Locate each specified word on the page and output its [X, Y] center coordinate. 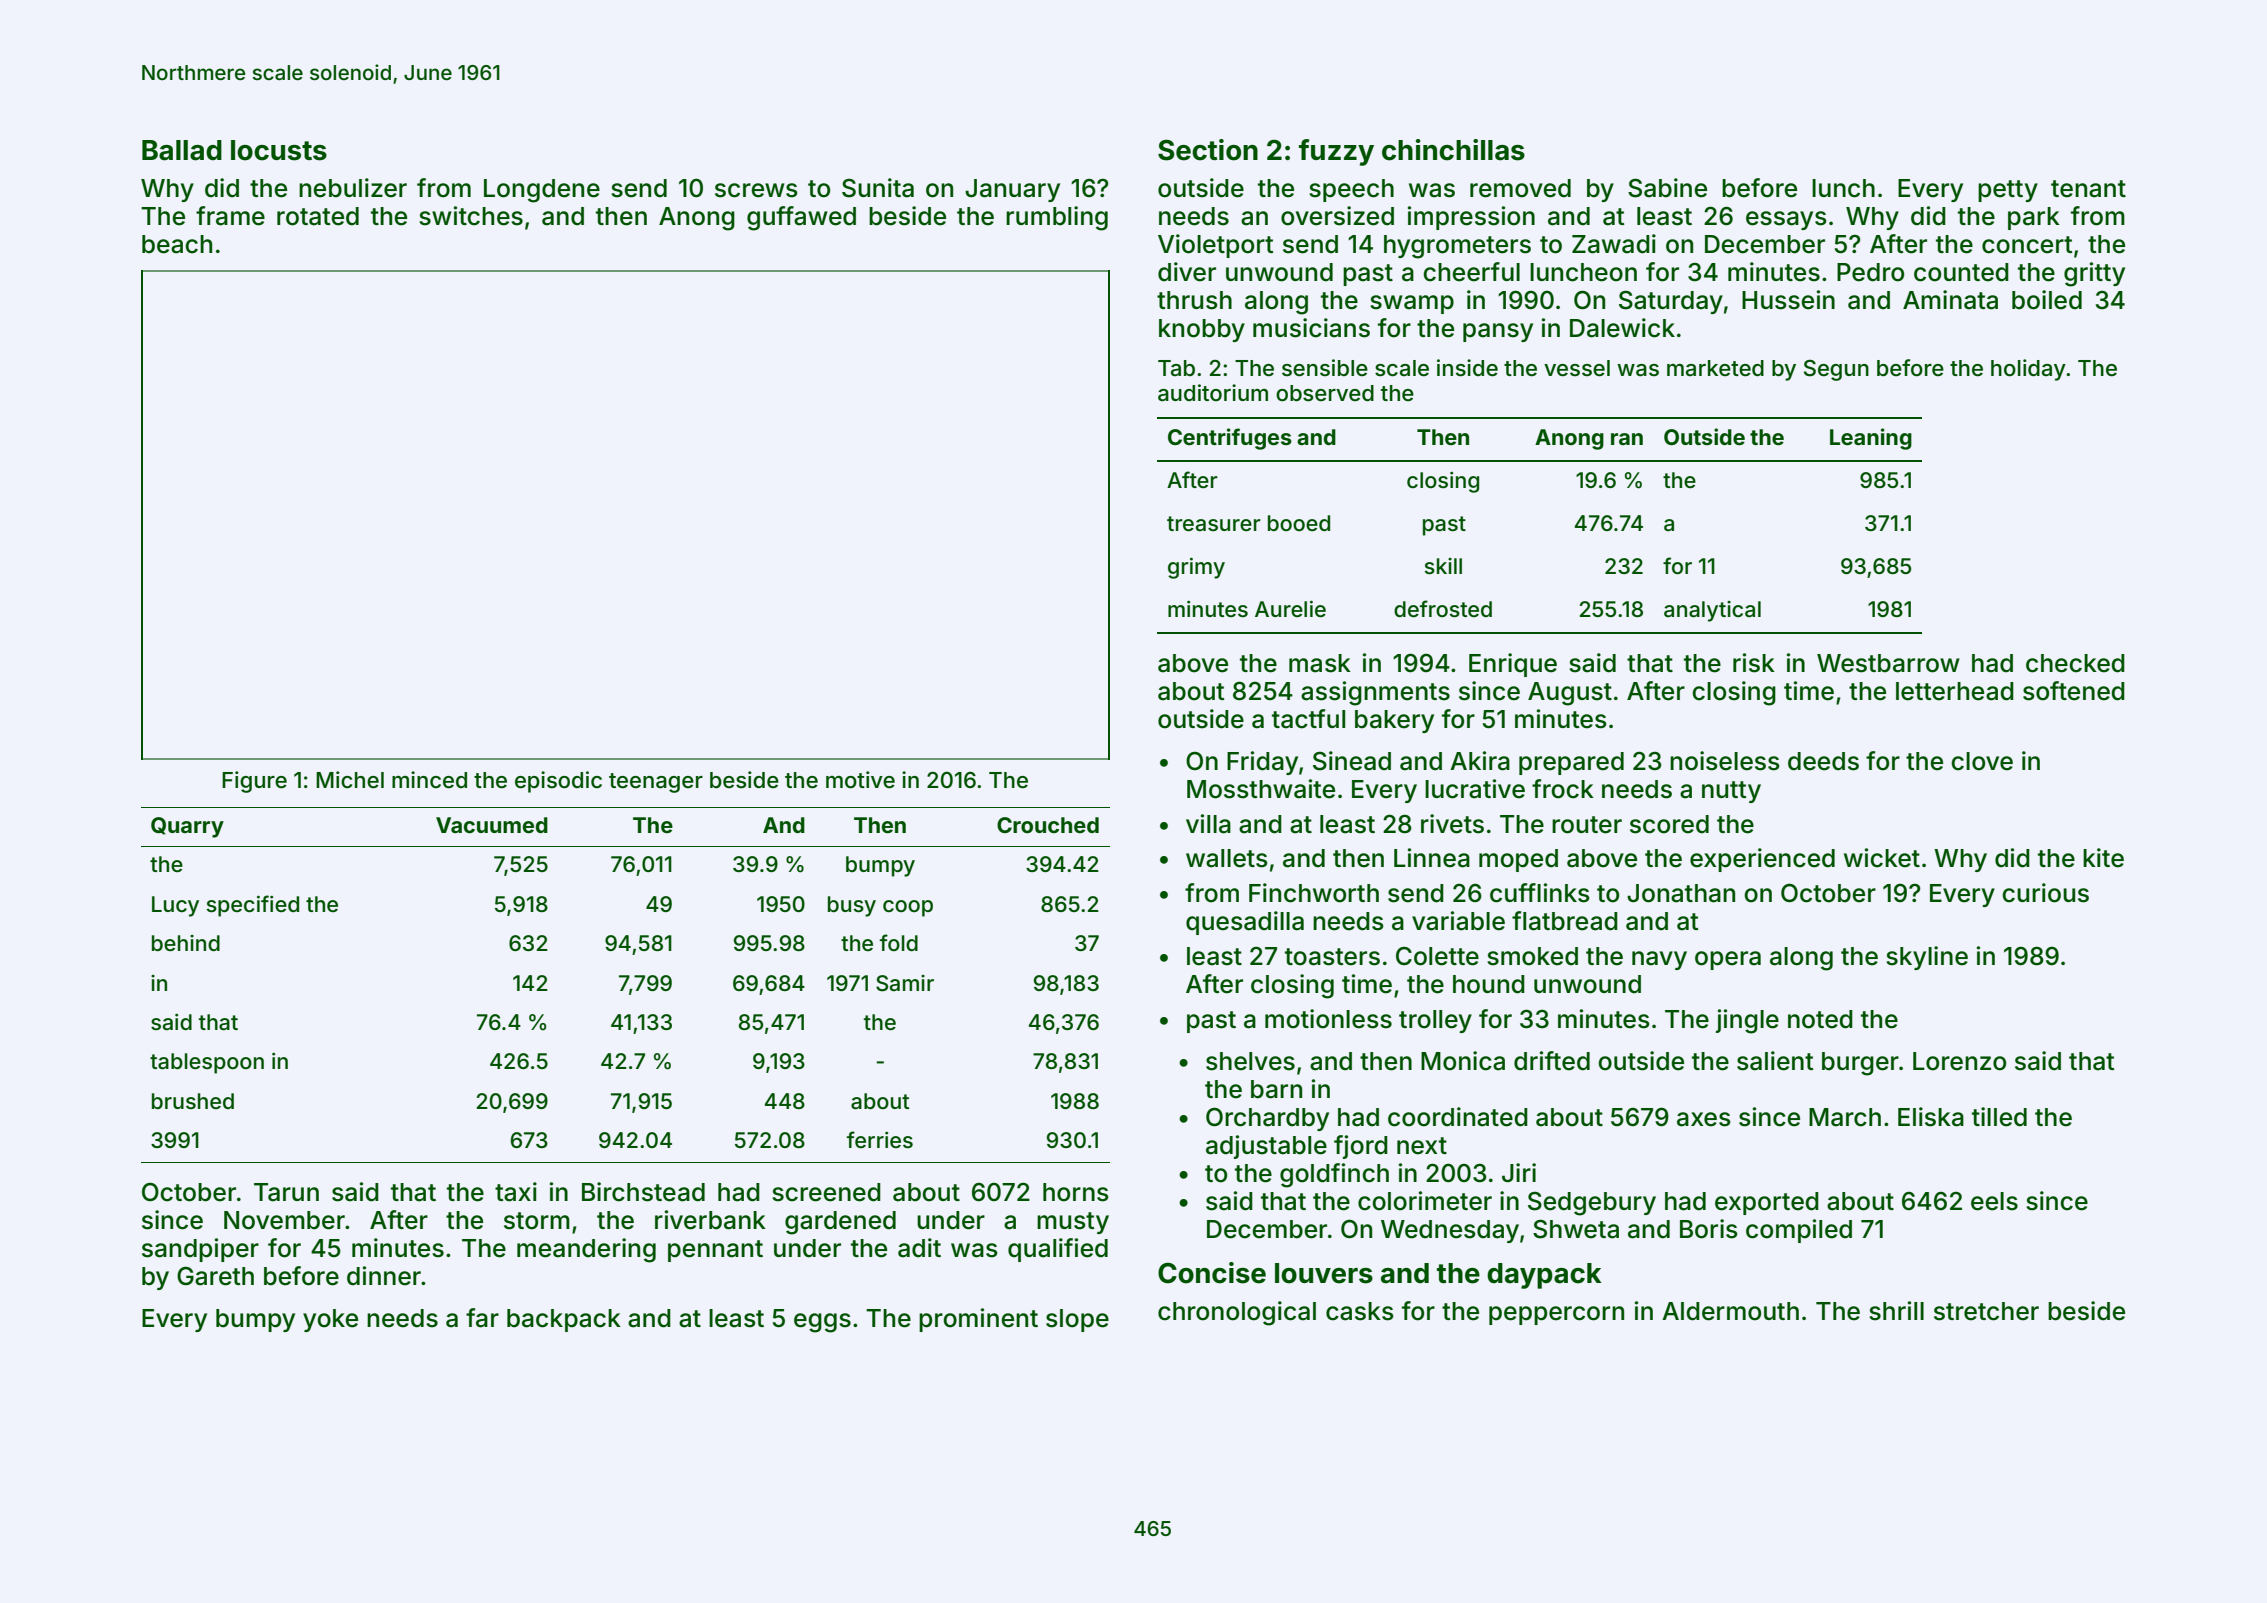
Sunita [878, 188]
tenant [2088, 189]
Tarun [286, 1192]
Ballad [182, 150]
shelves [1250, 1061]
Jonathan [1681, 893]
